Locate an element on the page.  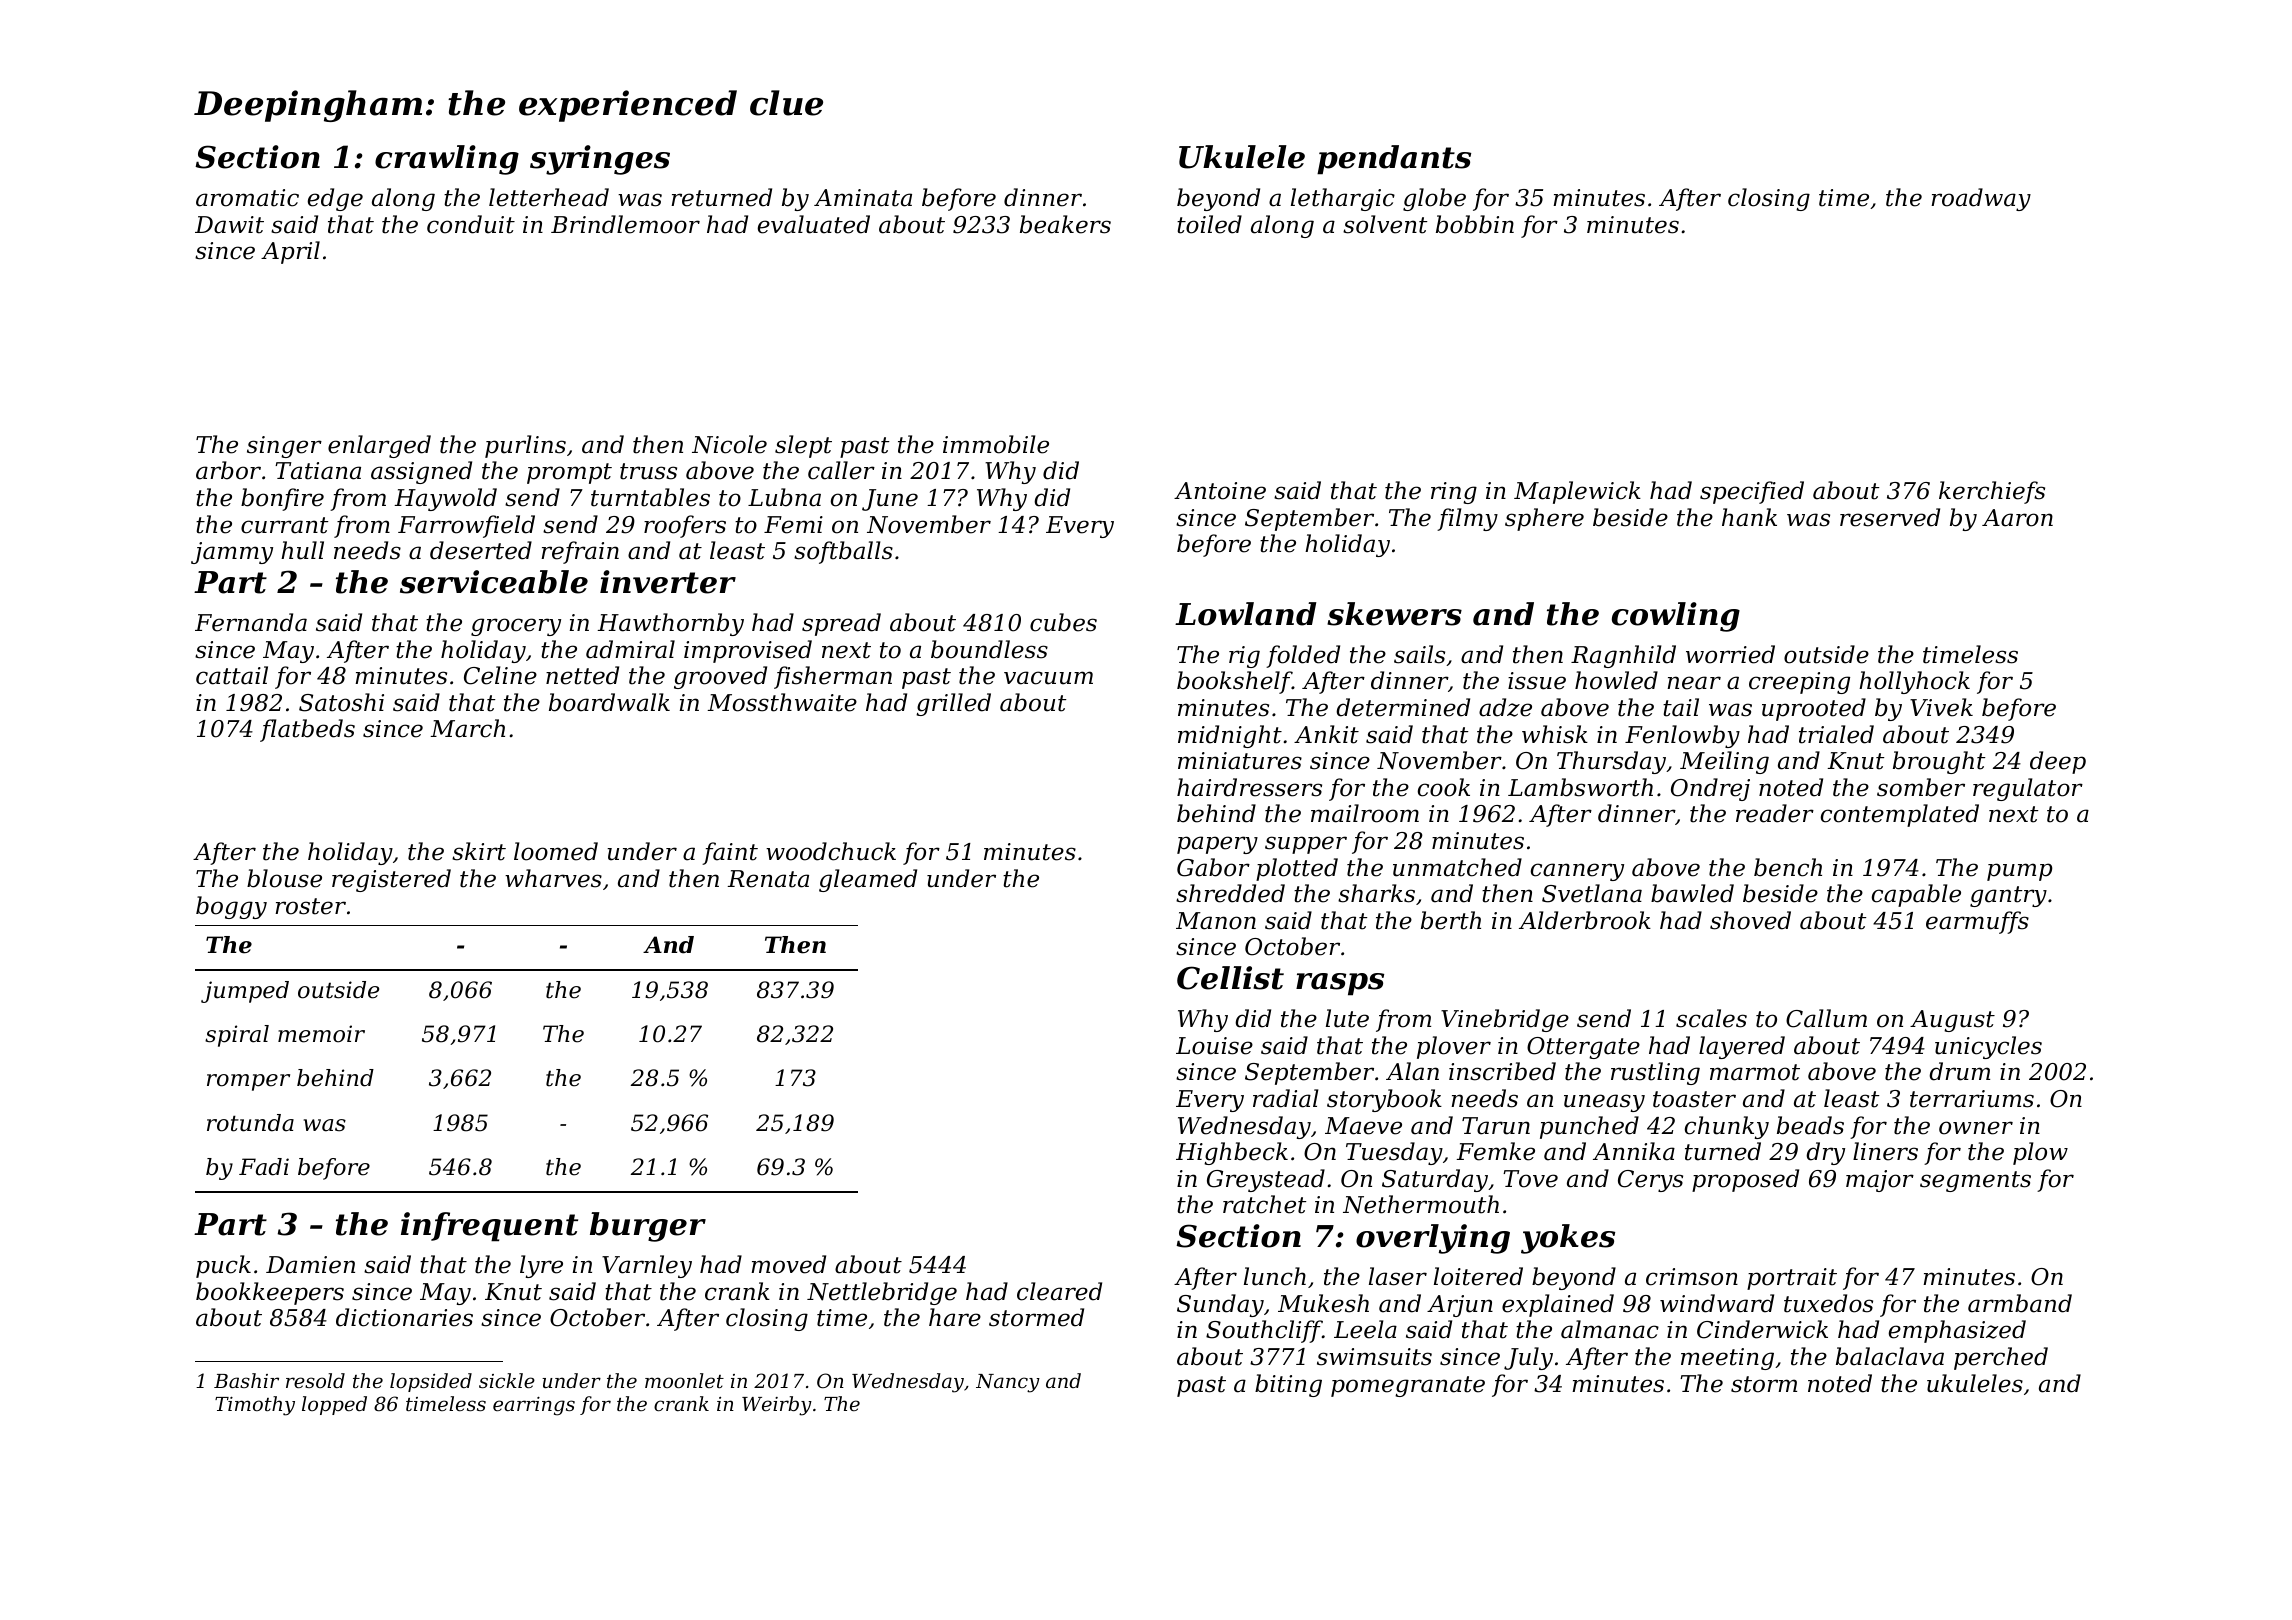
Louise is located at coordinates (1214, 1046).
